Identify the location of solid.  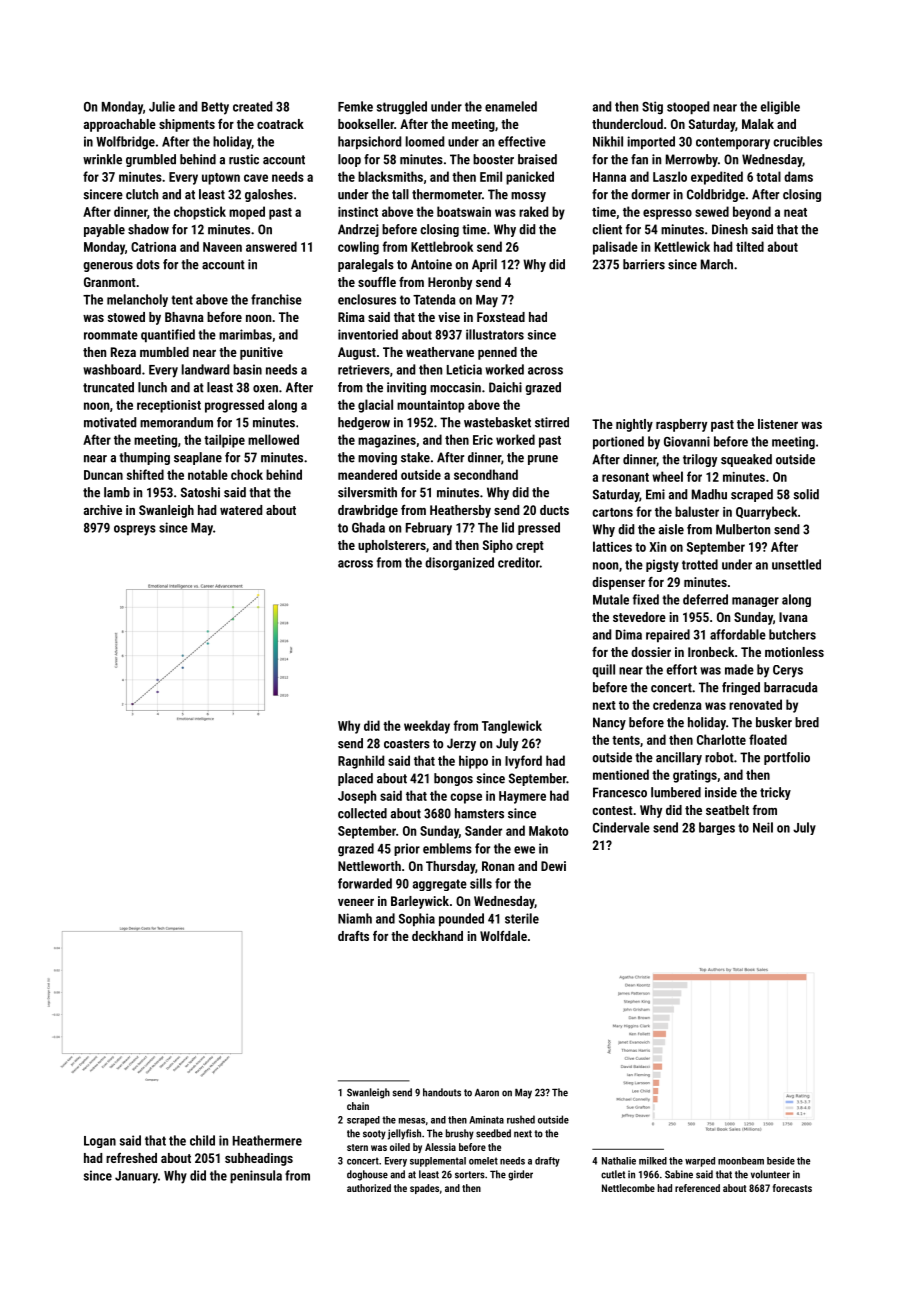
(806, 494).
